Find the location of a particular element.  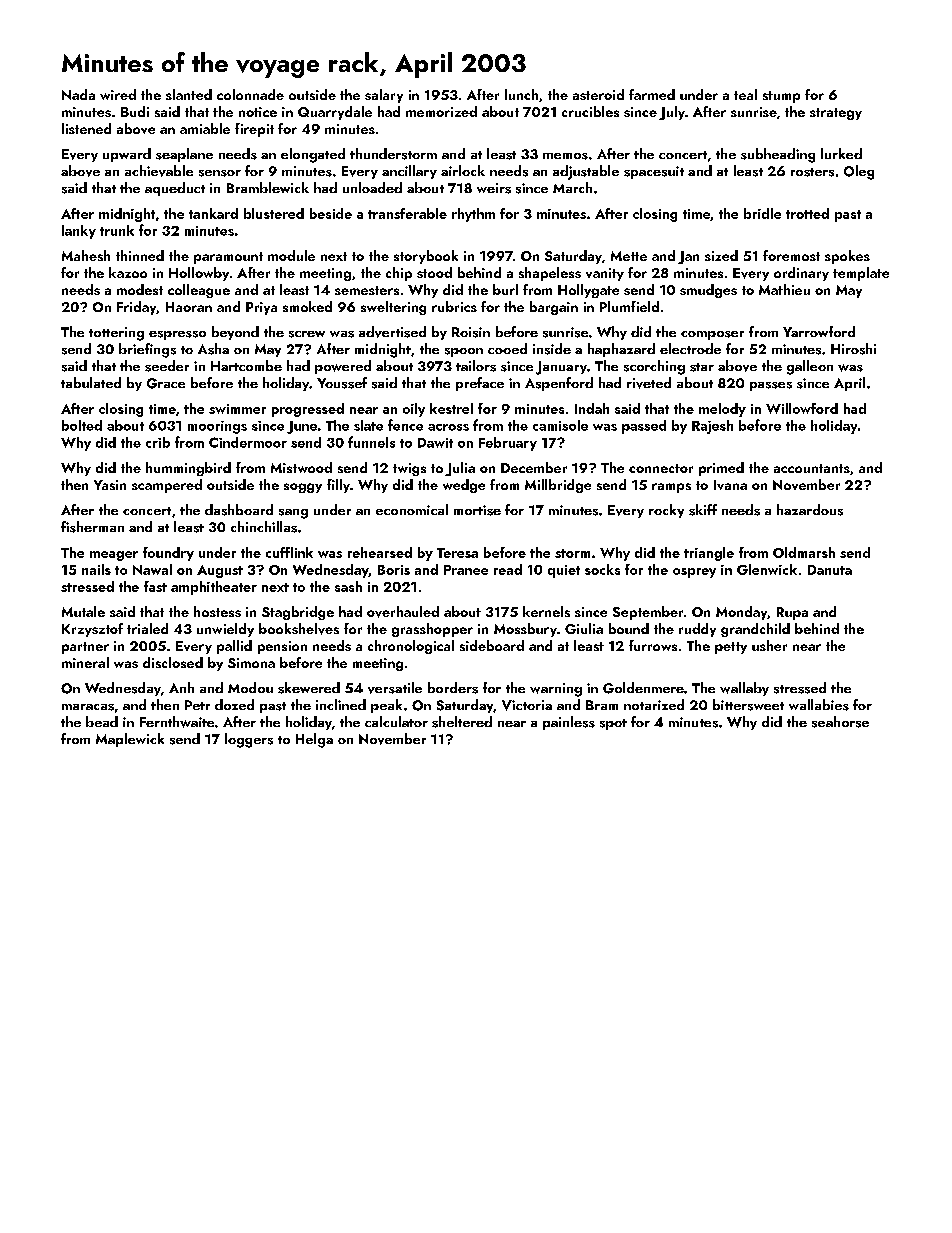

smoked is located at coordinates (307, 306).
